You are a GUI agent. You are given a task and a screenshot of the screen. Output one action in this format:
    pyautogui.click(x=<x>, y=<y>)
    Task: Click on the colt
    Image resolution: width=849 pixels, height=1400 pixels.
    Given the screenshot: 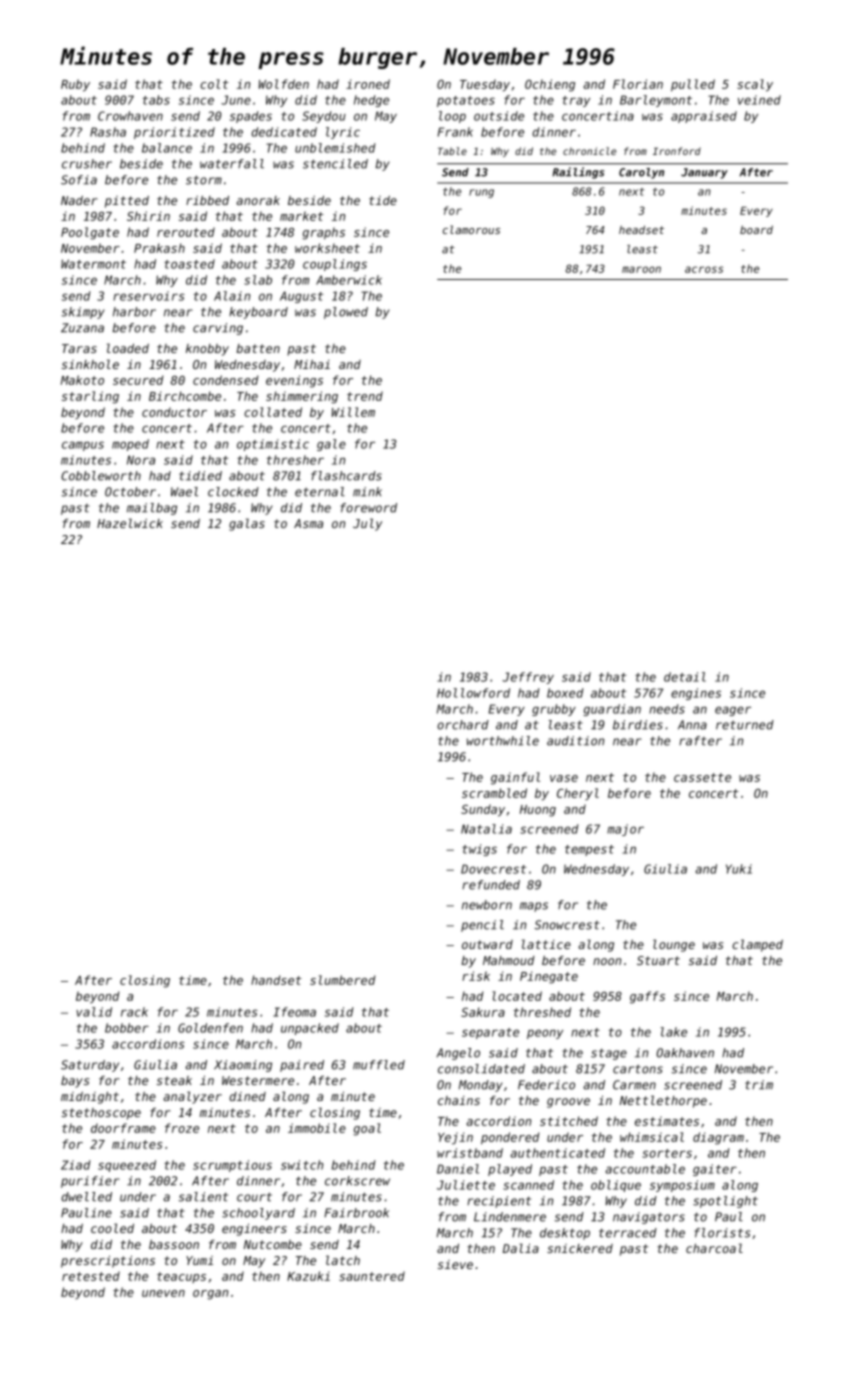 What is the action you would take?
    pyautogui.click(x=214, y=84)
